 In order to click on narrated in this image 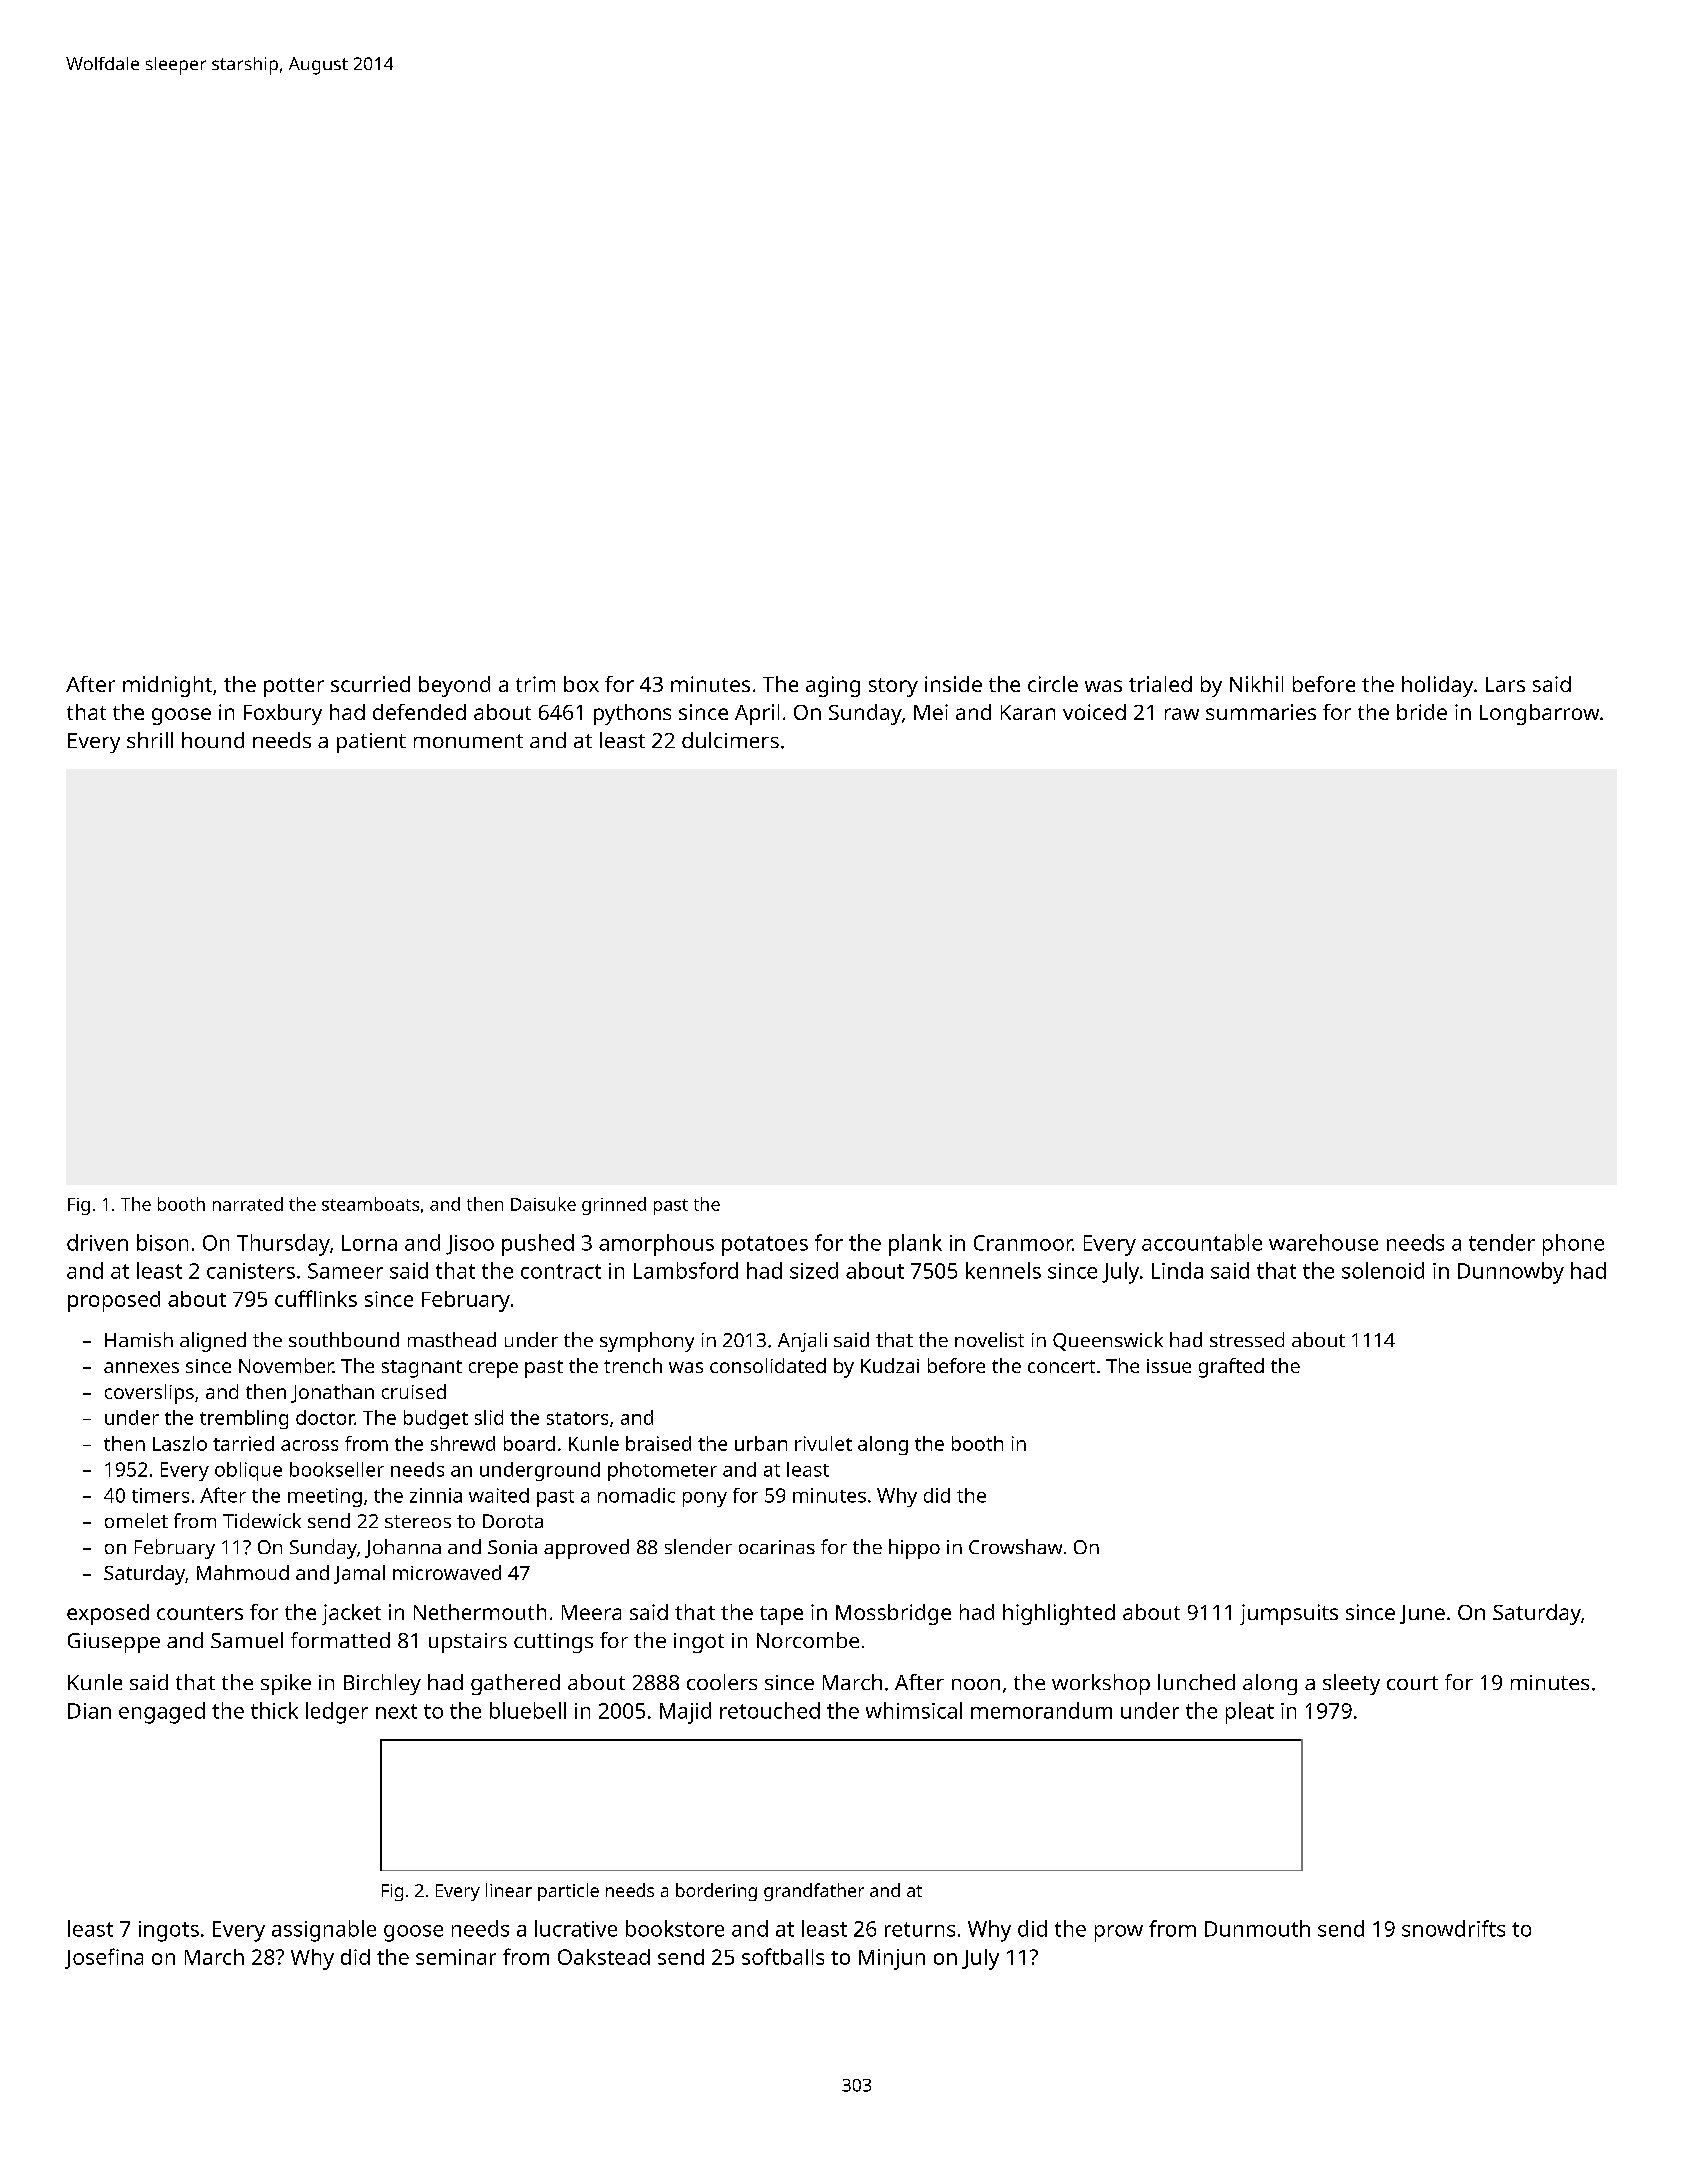, I will do `click(248, 1204)`.
